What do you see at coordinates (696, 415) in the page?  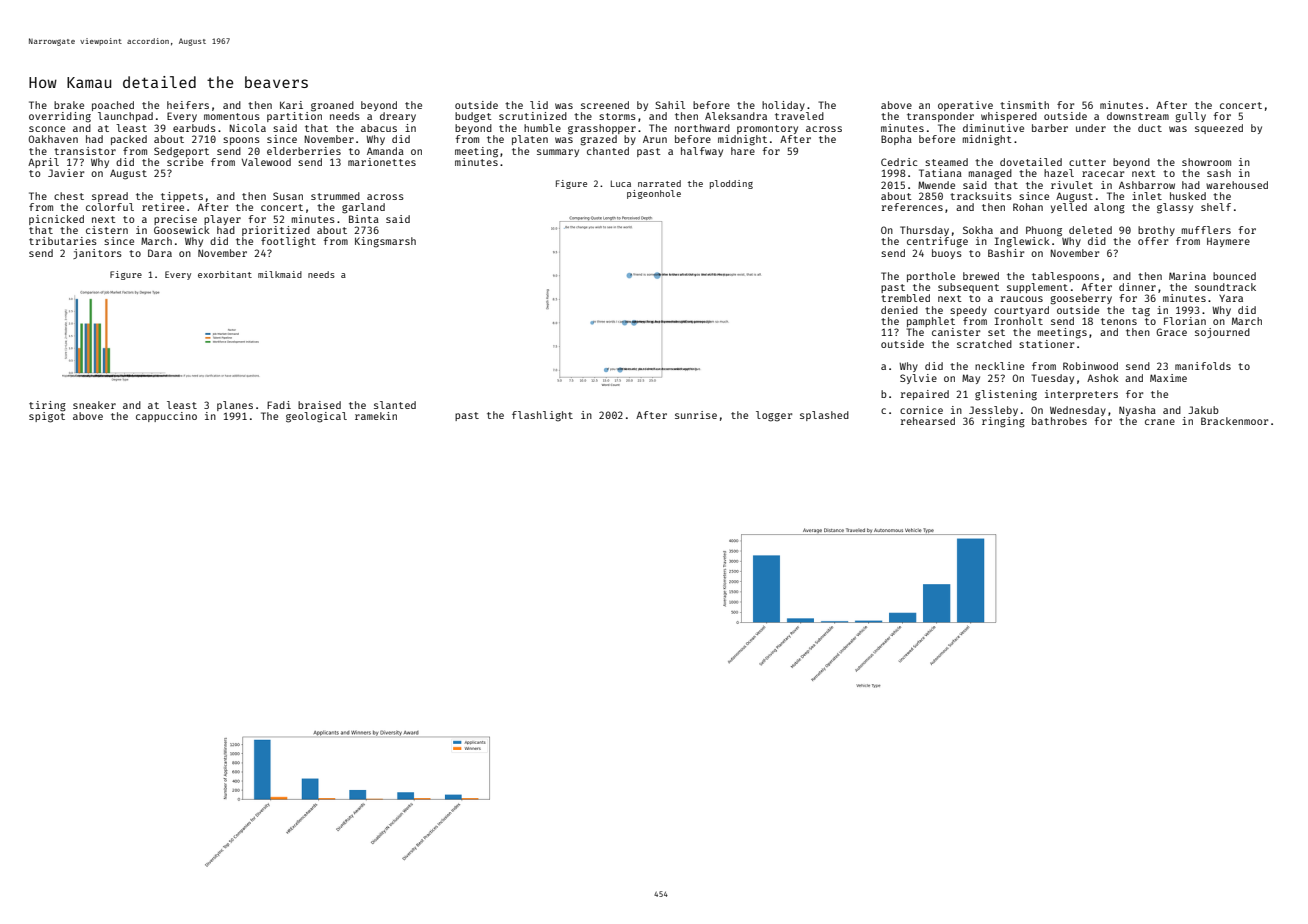 I see `sunrise` at bounding box center [696, 415].
